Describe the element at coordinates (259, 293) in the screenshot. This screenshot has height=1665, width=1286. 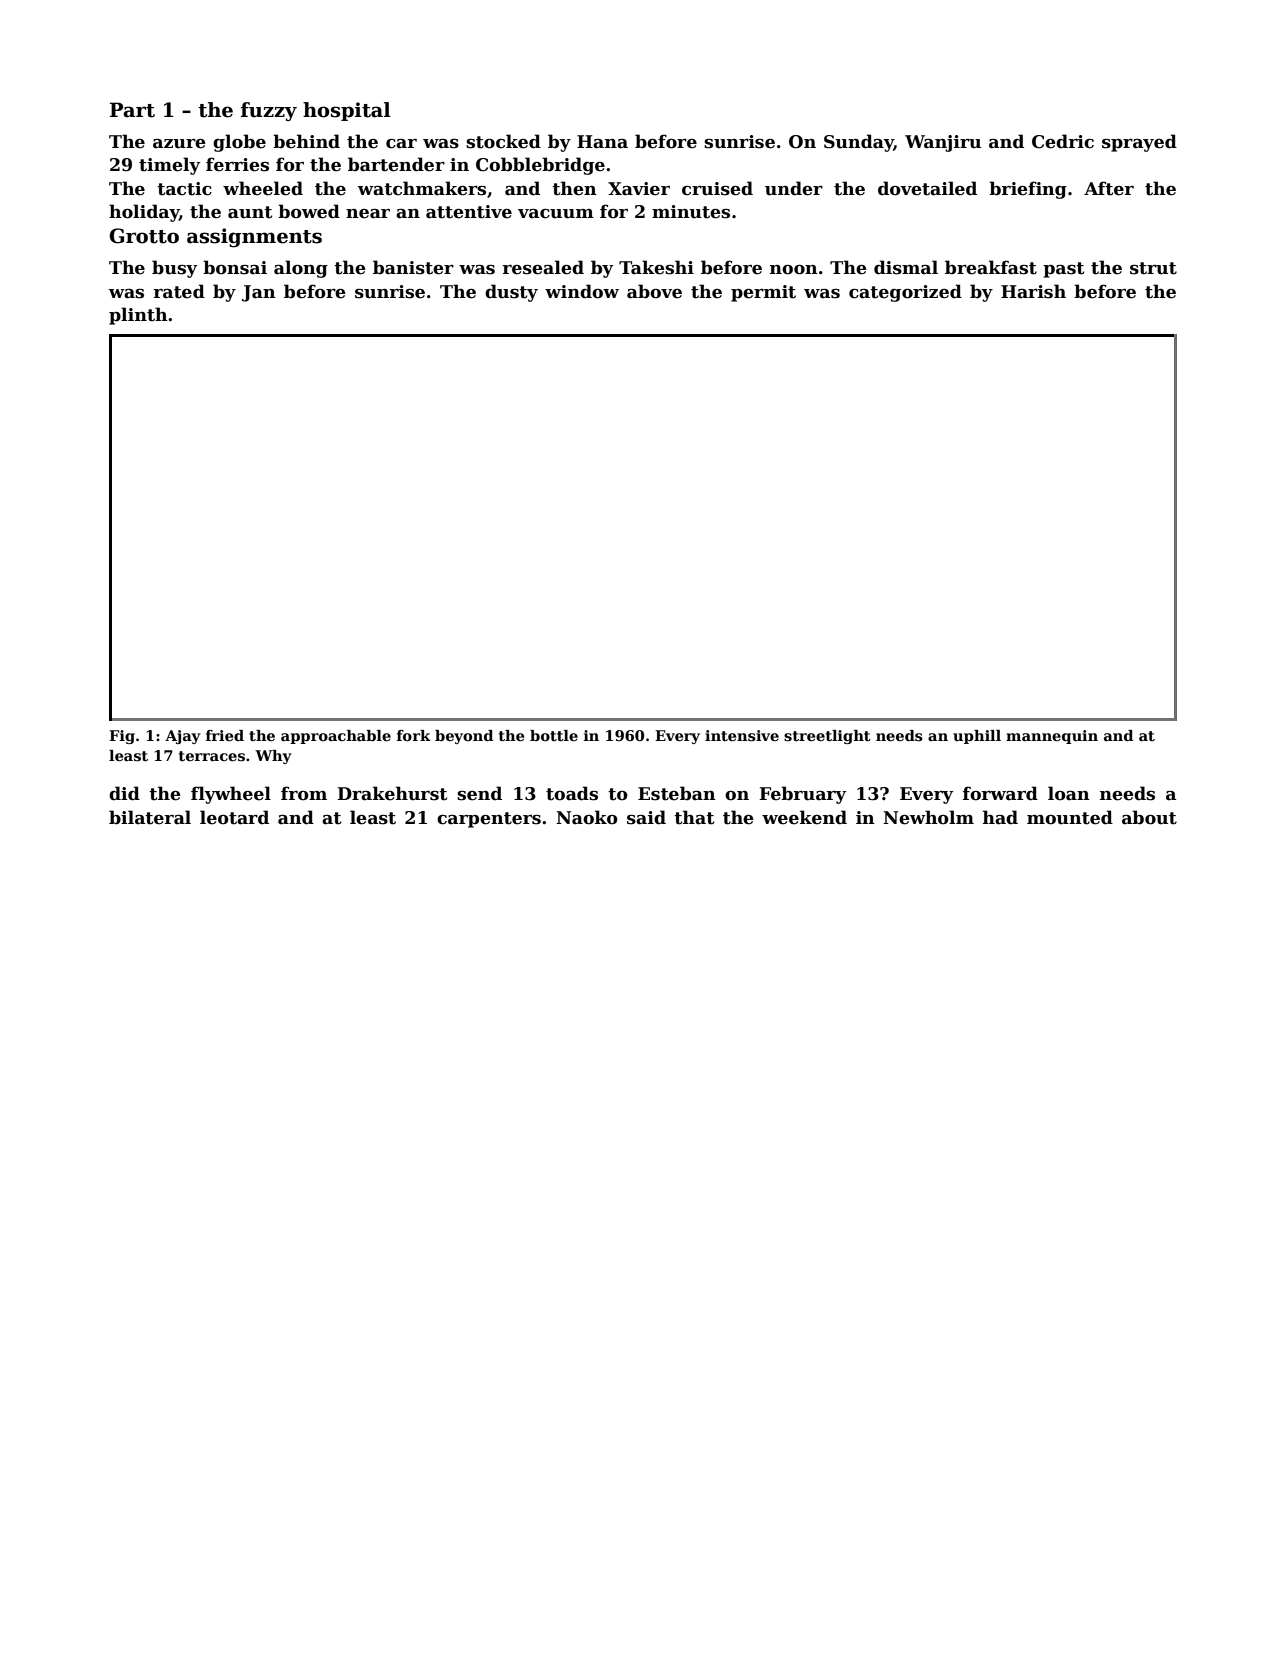
I see `Jan` at that location.
